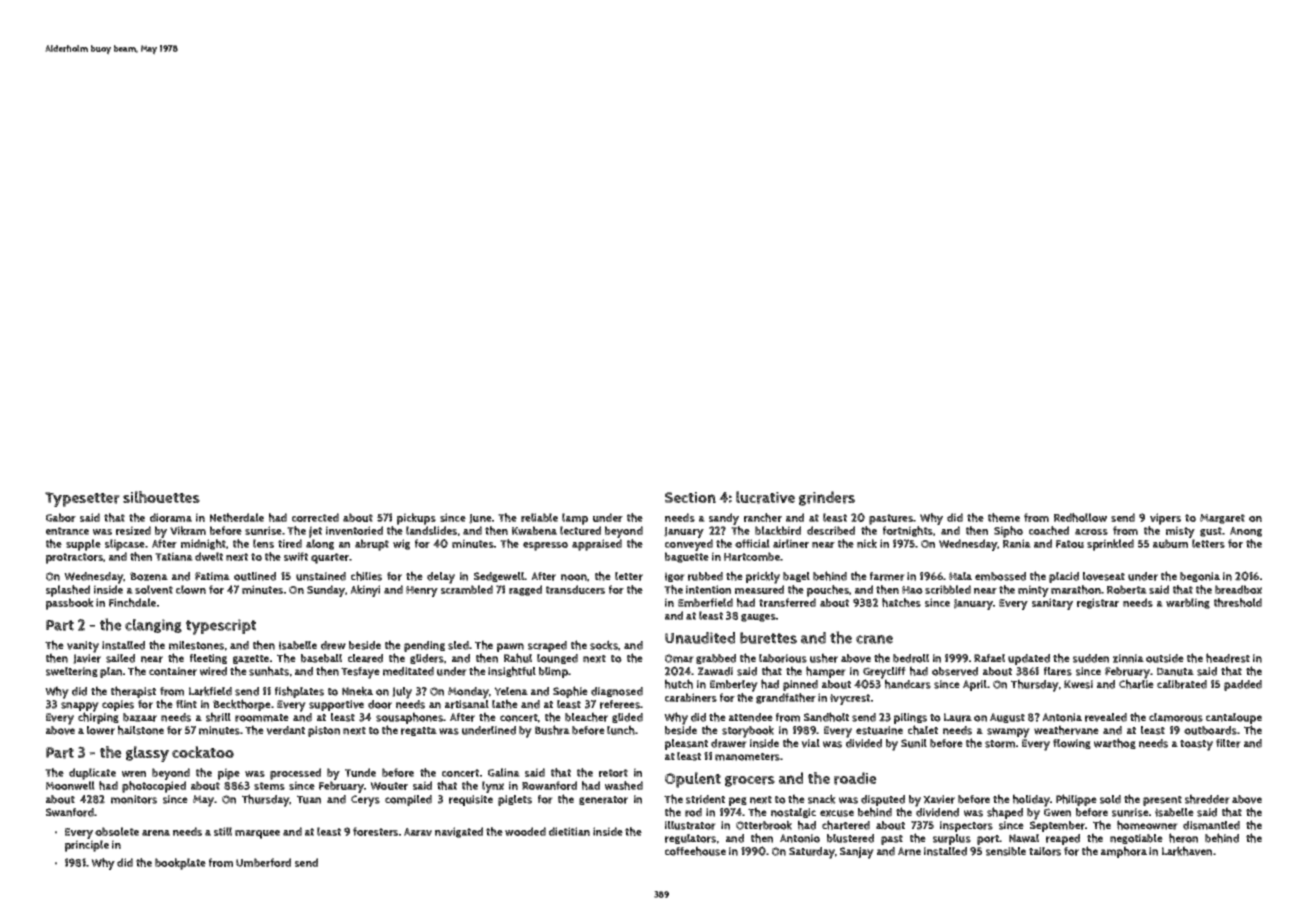 This screenshot has height=924, width=1308. Describe the element at coordinates (101, 730) in the screenshot. I see `lower` at that location.
